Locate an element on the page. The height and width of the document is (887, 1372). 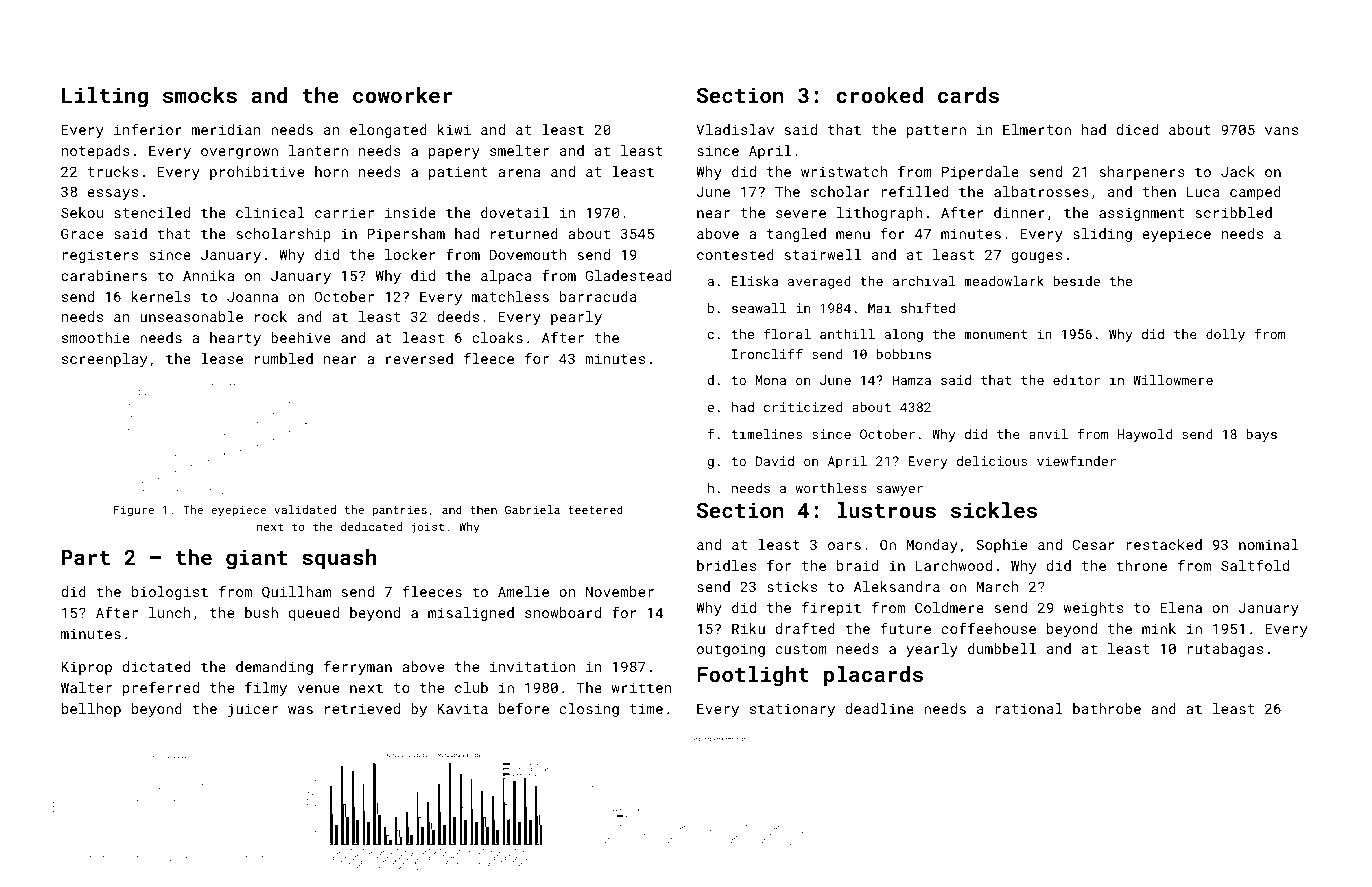
essays is located at coordinates (112, 194).
